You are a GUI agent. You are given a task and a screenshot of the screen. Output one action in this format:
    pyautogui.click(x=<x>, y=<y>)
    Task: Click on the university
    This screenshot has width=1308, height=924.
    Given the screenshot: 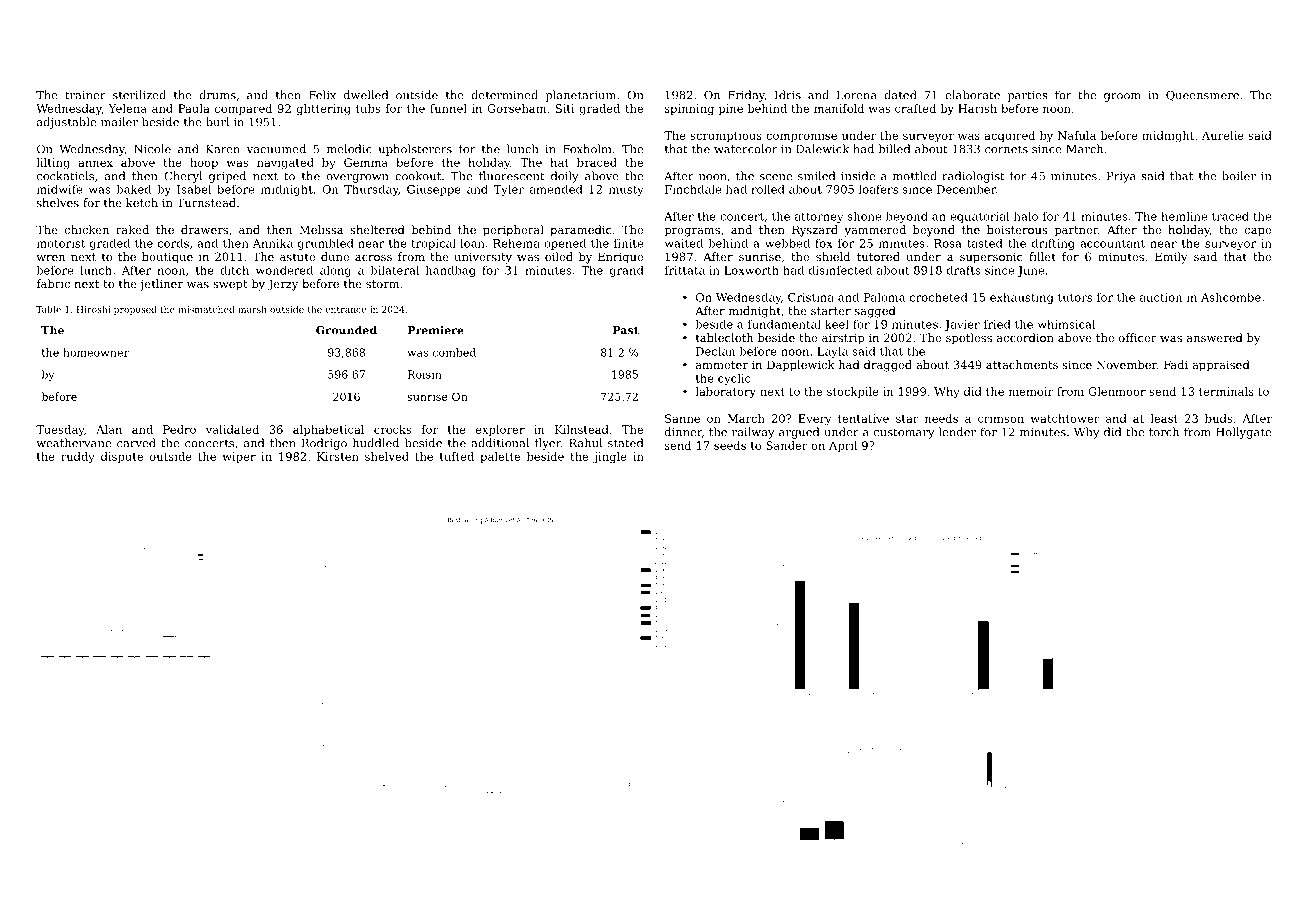 What is the action you would take?
    pyautogui.click(x=483, y=258)
